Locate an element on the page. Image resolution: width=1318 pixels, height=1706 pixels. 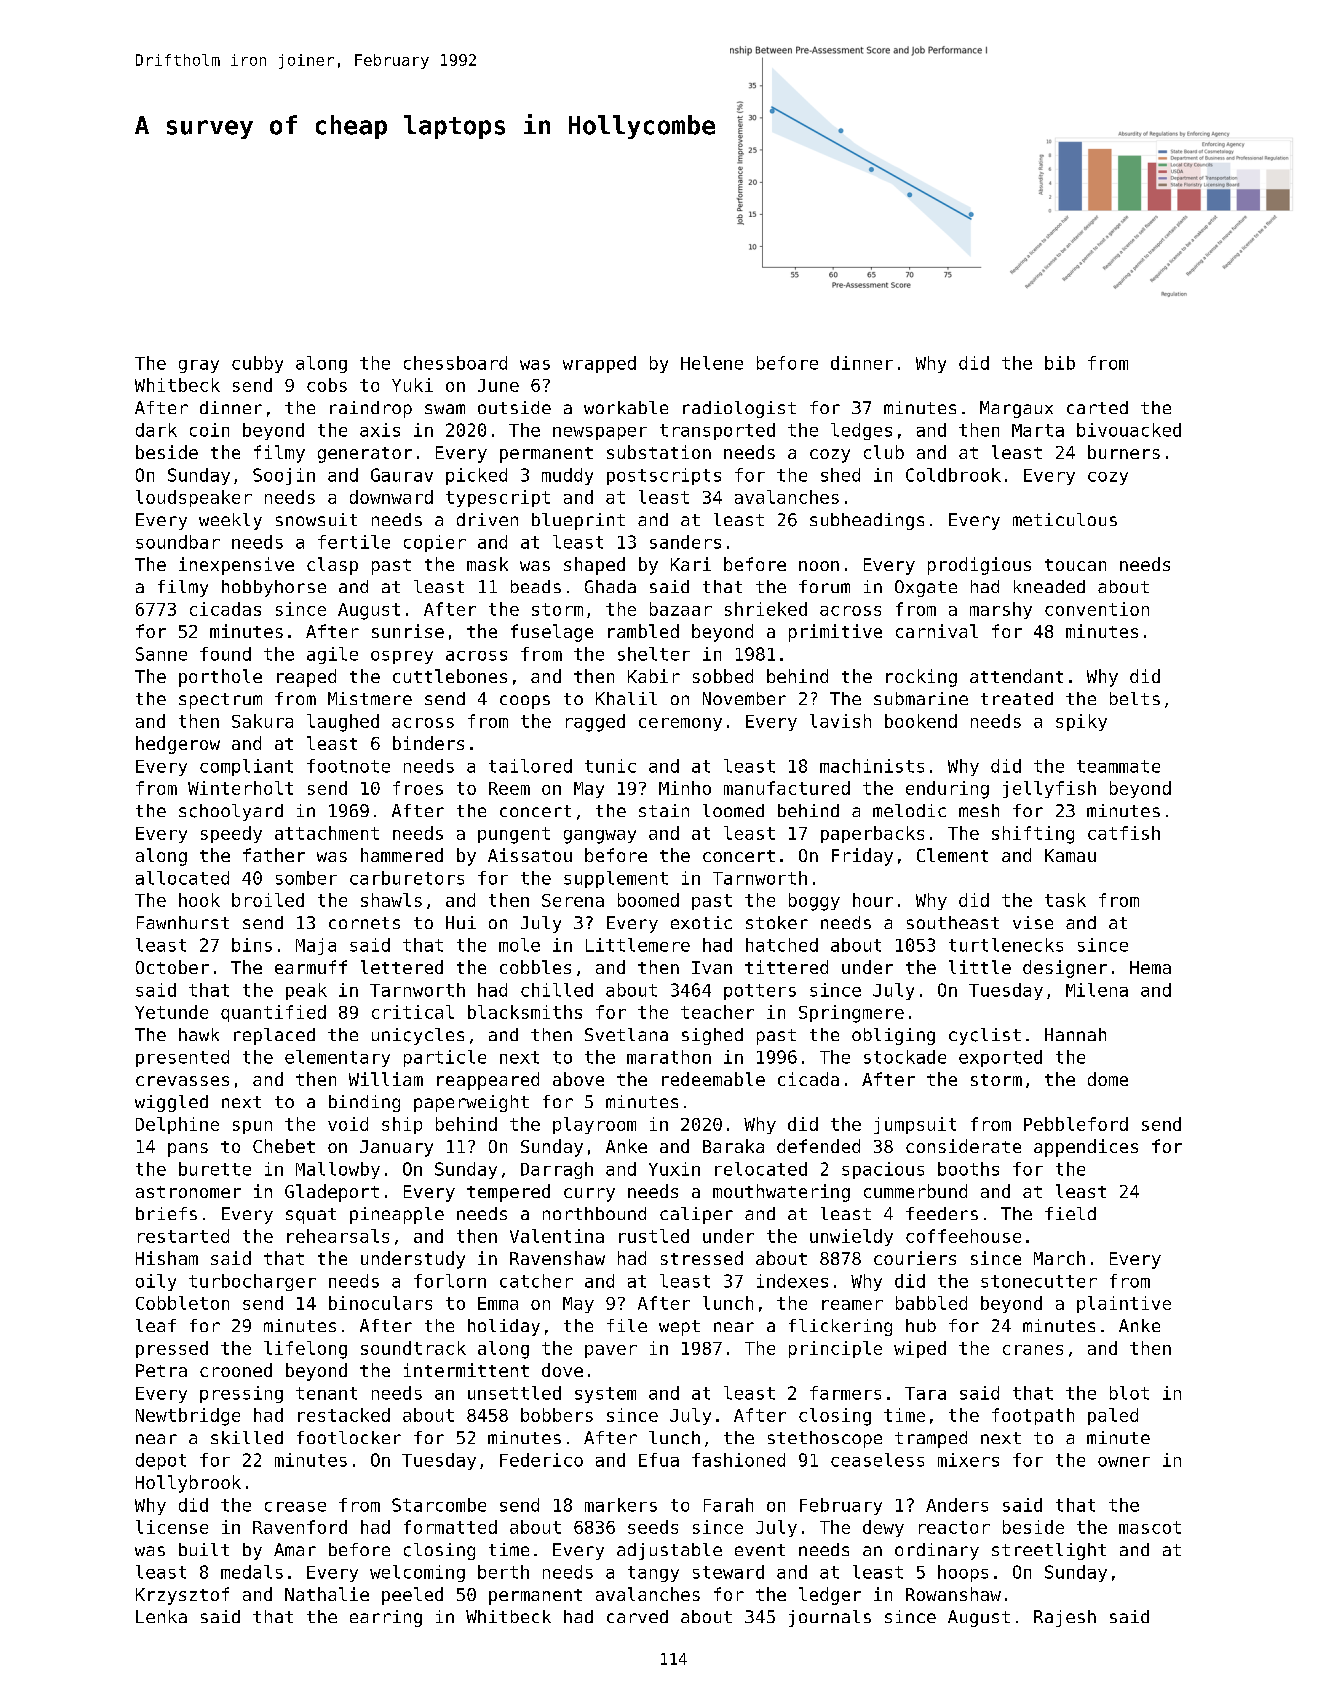
Helene is located at coordinates (712, 363).
